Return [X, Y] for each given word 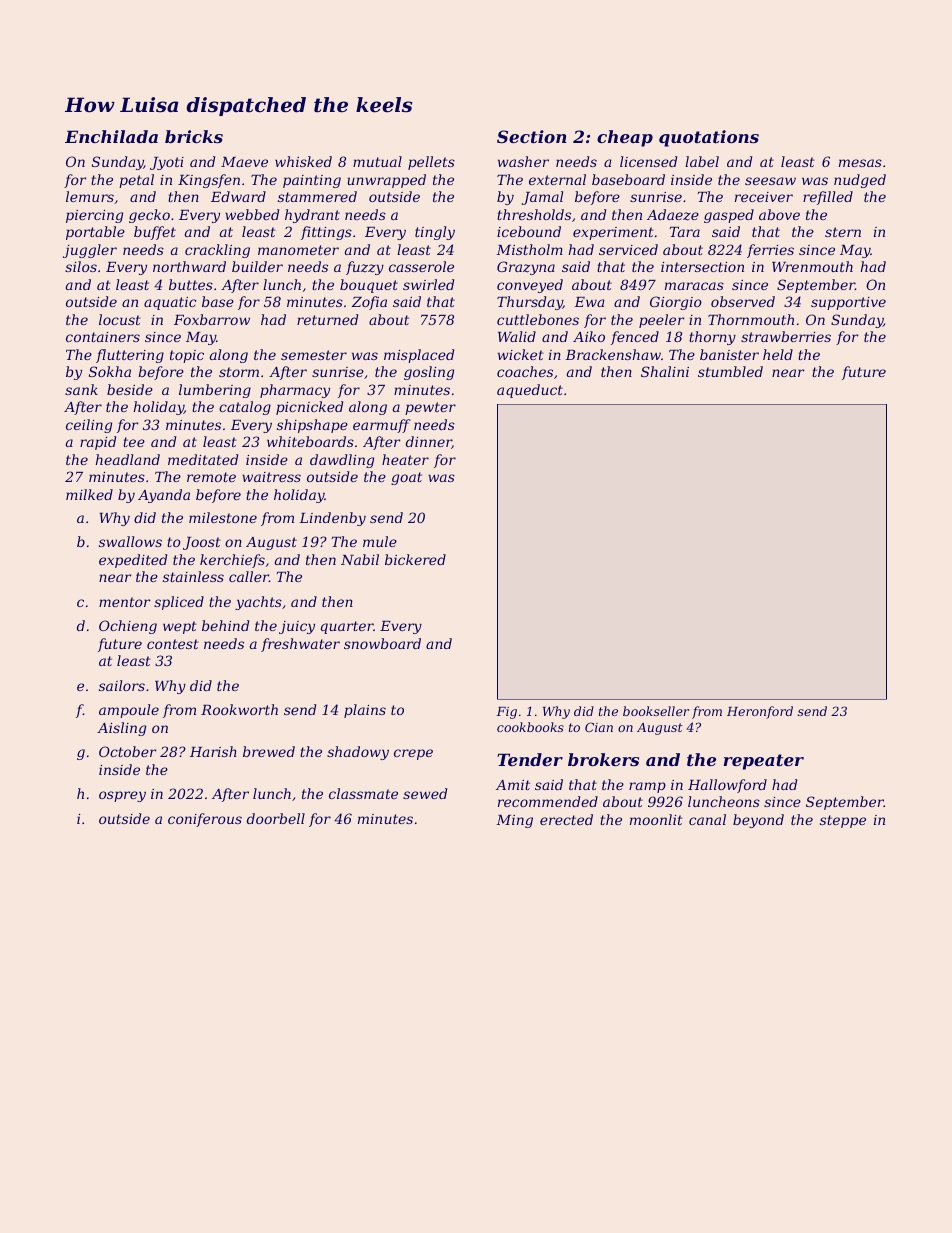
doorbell [276, 818]
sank [81, 389]
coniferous [205, 820]
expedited [133, 561]
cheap [625, 138]
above [779, 214]
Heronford [760, 712]
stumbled [730, 371]
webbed [252, 214]
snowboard [382, 643]
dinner [429, 442]
